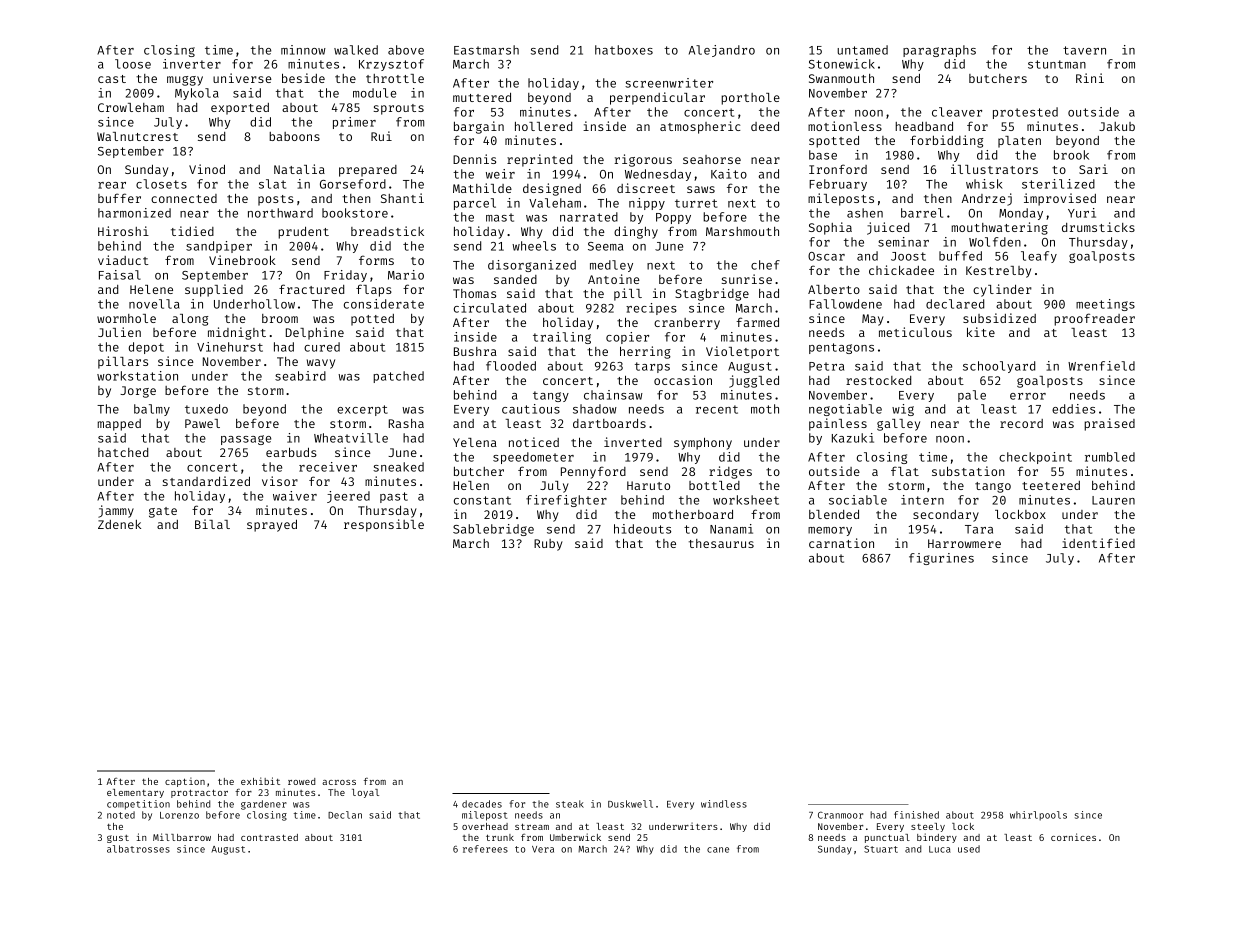 Image resolution: width=1233 pixels, height=952 pixels. What do you see at coordinates (351, 438) in the screenshot?
I see `Wheatville` at bounding box center [351, 438].
